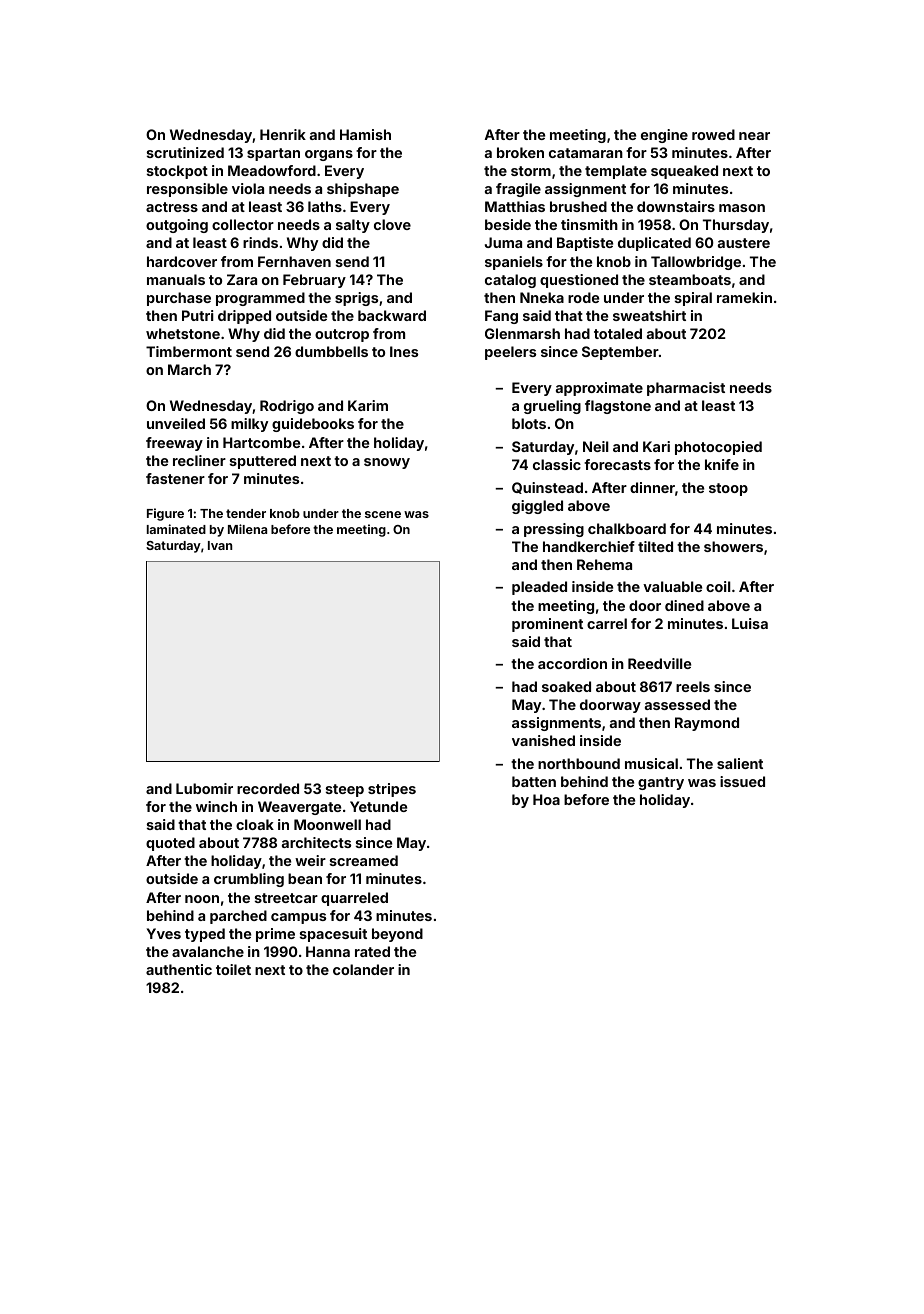 Image resolution: width=924 pixels, height=1314 pixels. I want to click on collector, so click(243, 224).
